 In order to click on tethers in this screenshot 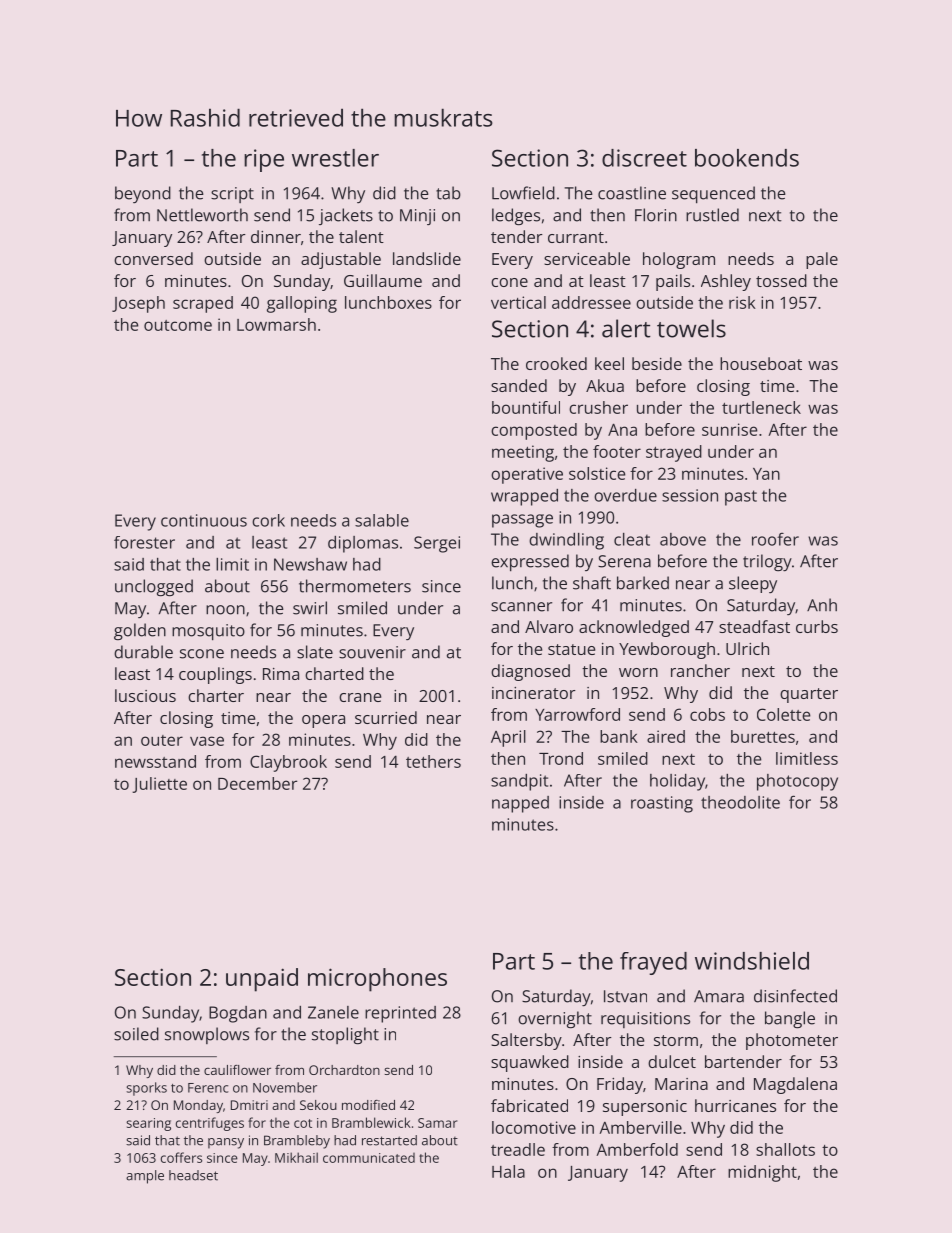, I will do `click(433, 761)`.
